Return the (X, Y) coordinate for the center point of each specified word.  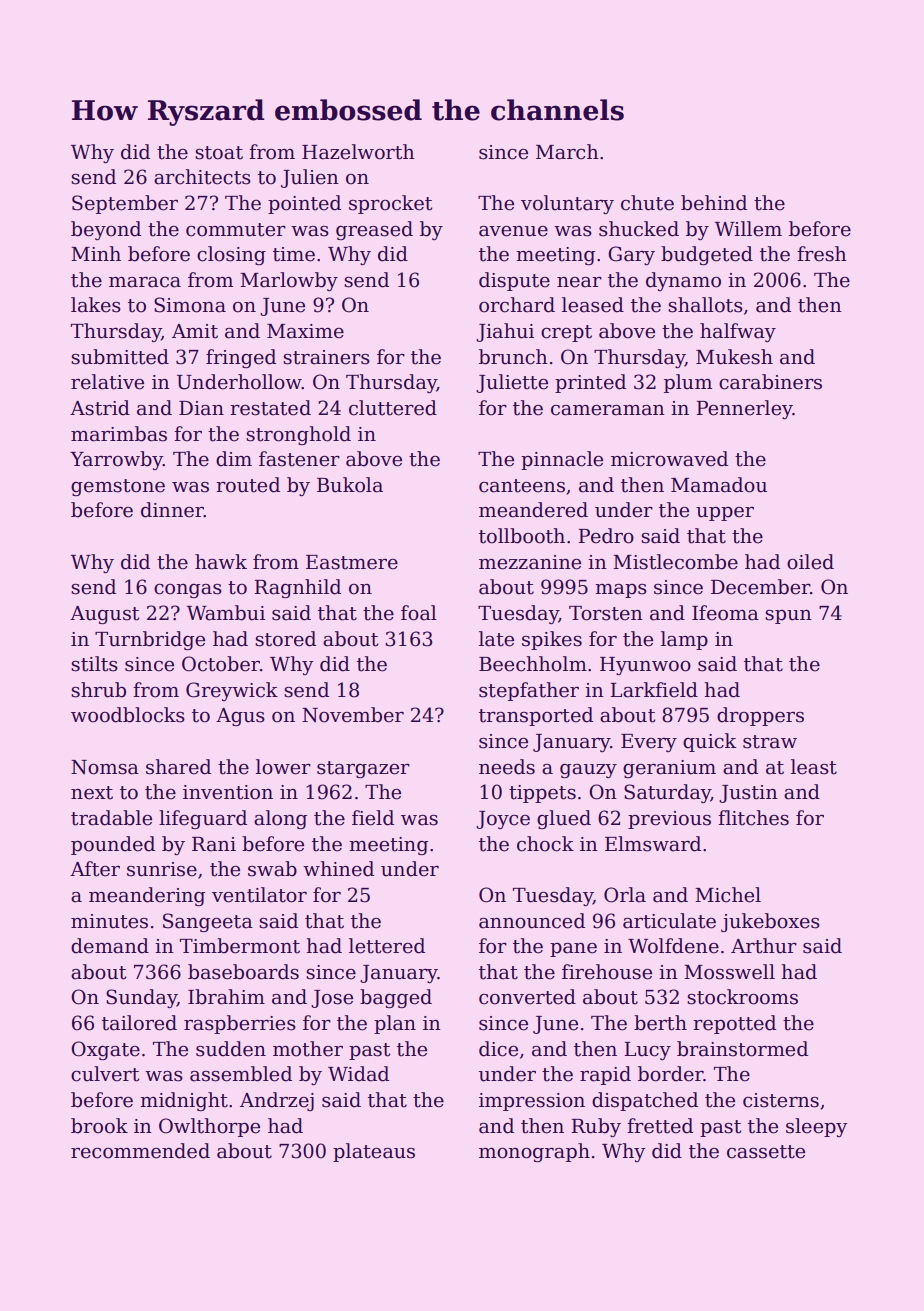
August (104, 615)
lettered (387, 946)
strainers (326, 357)
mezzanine (530, 562)
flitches (753, 818)
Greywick (232, 691)
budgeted (707, 255)
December (760, 587)
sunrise (162, 869)
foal (419, 613)
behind (714, 203)
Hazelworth (358, 152)
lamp (684, 640)
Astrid (100, 408)
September (125, 204)
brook (99, 1126)
